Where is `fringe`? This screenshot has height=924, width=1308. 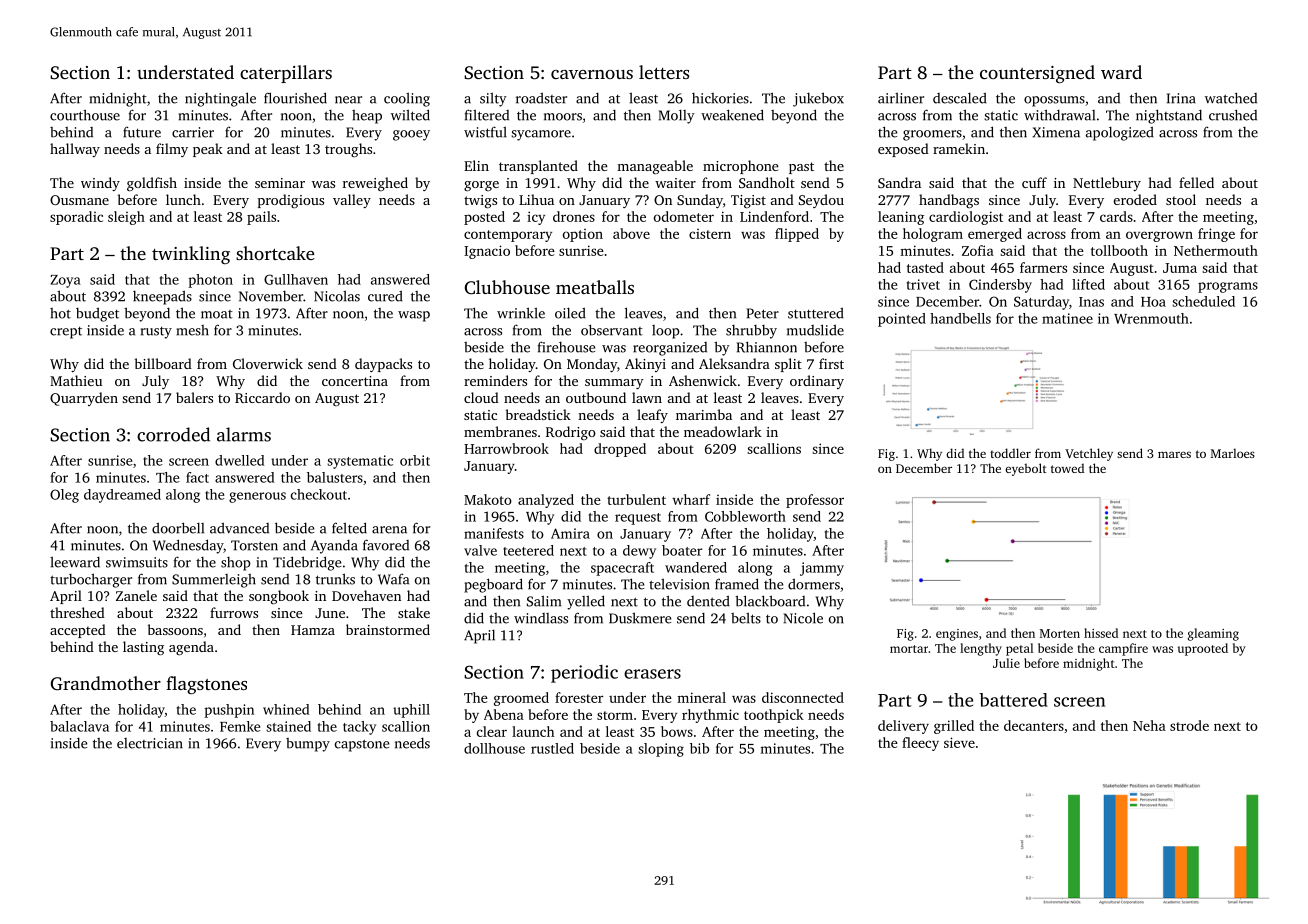
fringe is located at coordinates (1216, 235).
